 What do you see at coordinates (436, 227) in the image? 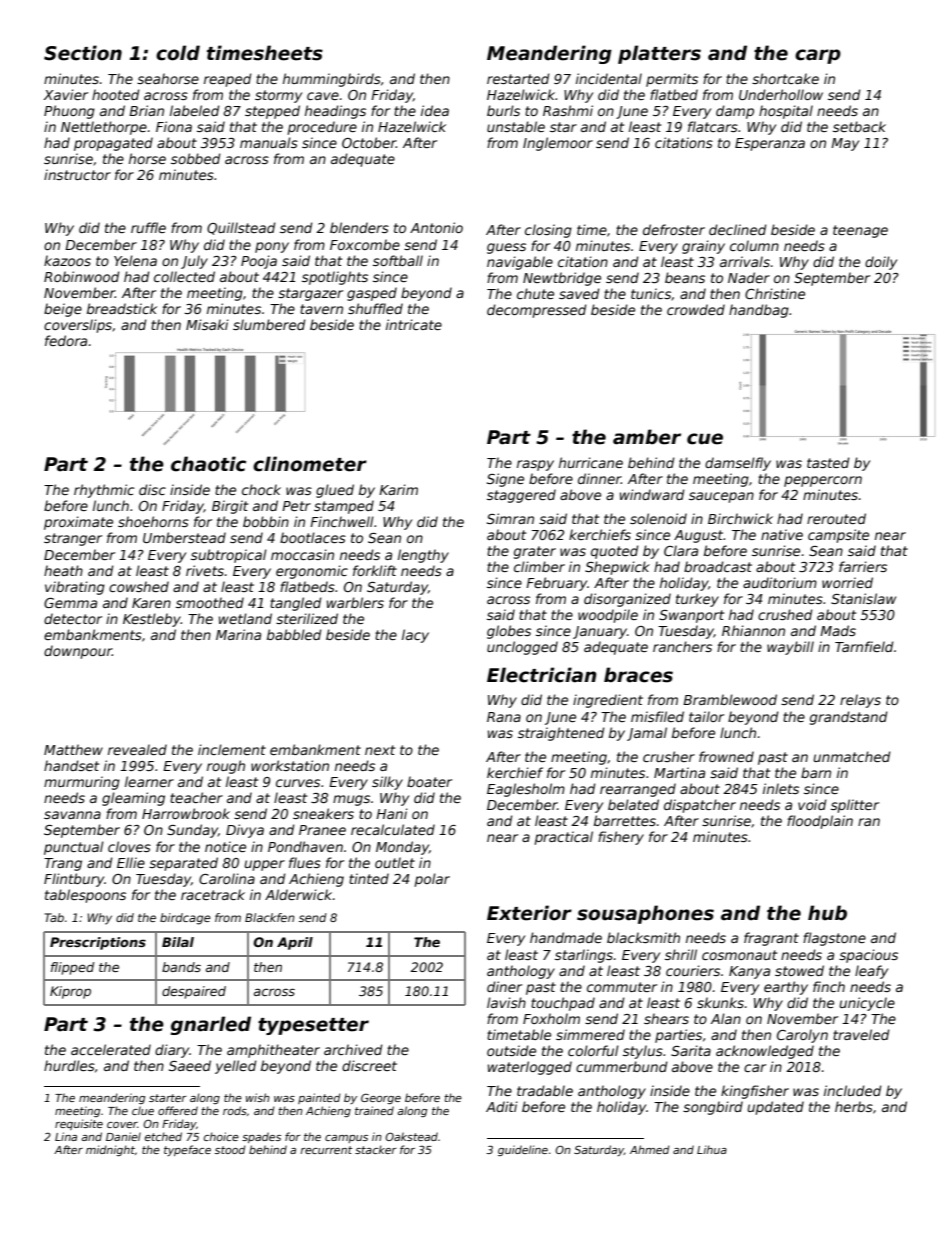
I see `Antonio` at bounding box center [436, 227].
